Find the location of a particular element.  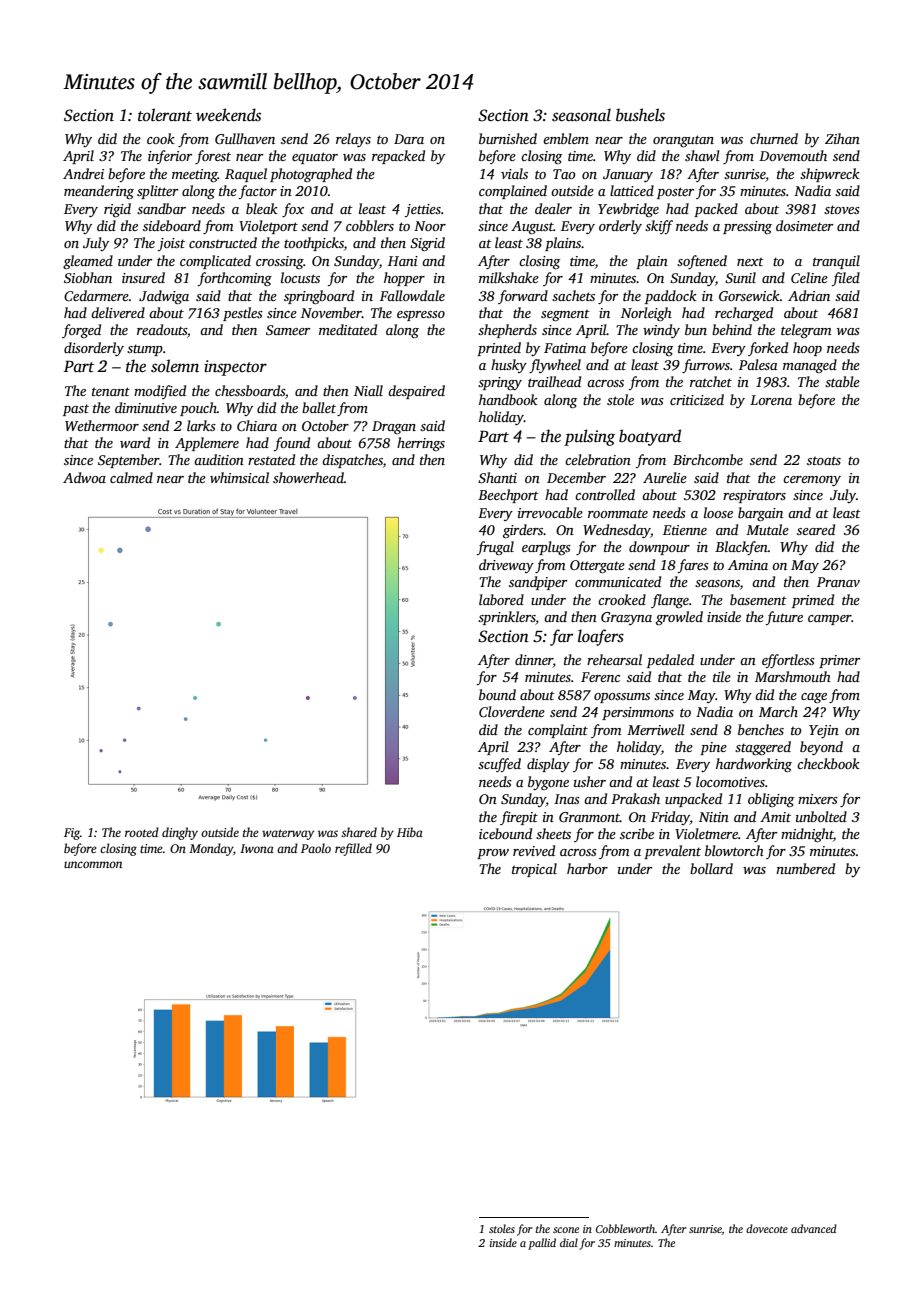

Cobbleworth is located at coordinates (625, 1228).
